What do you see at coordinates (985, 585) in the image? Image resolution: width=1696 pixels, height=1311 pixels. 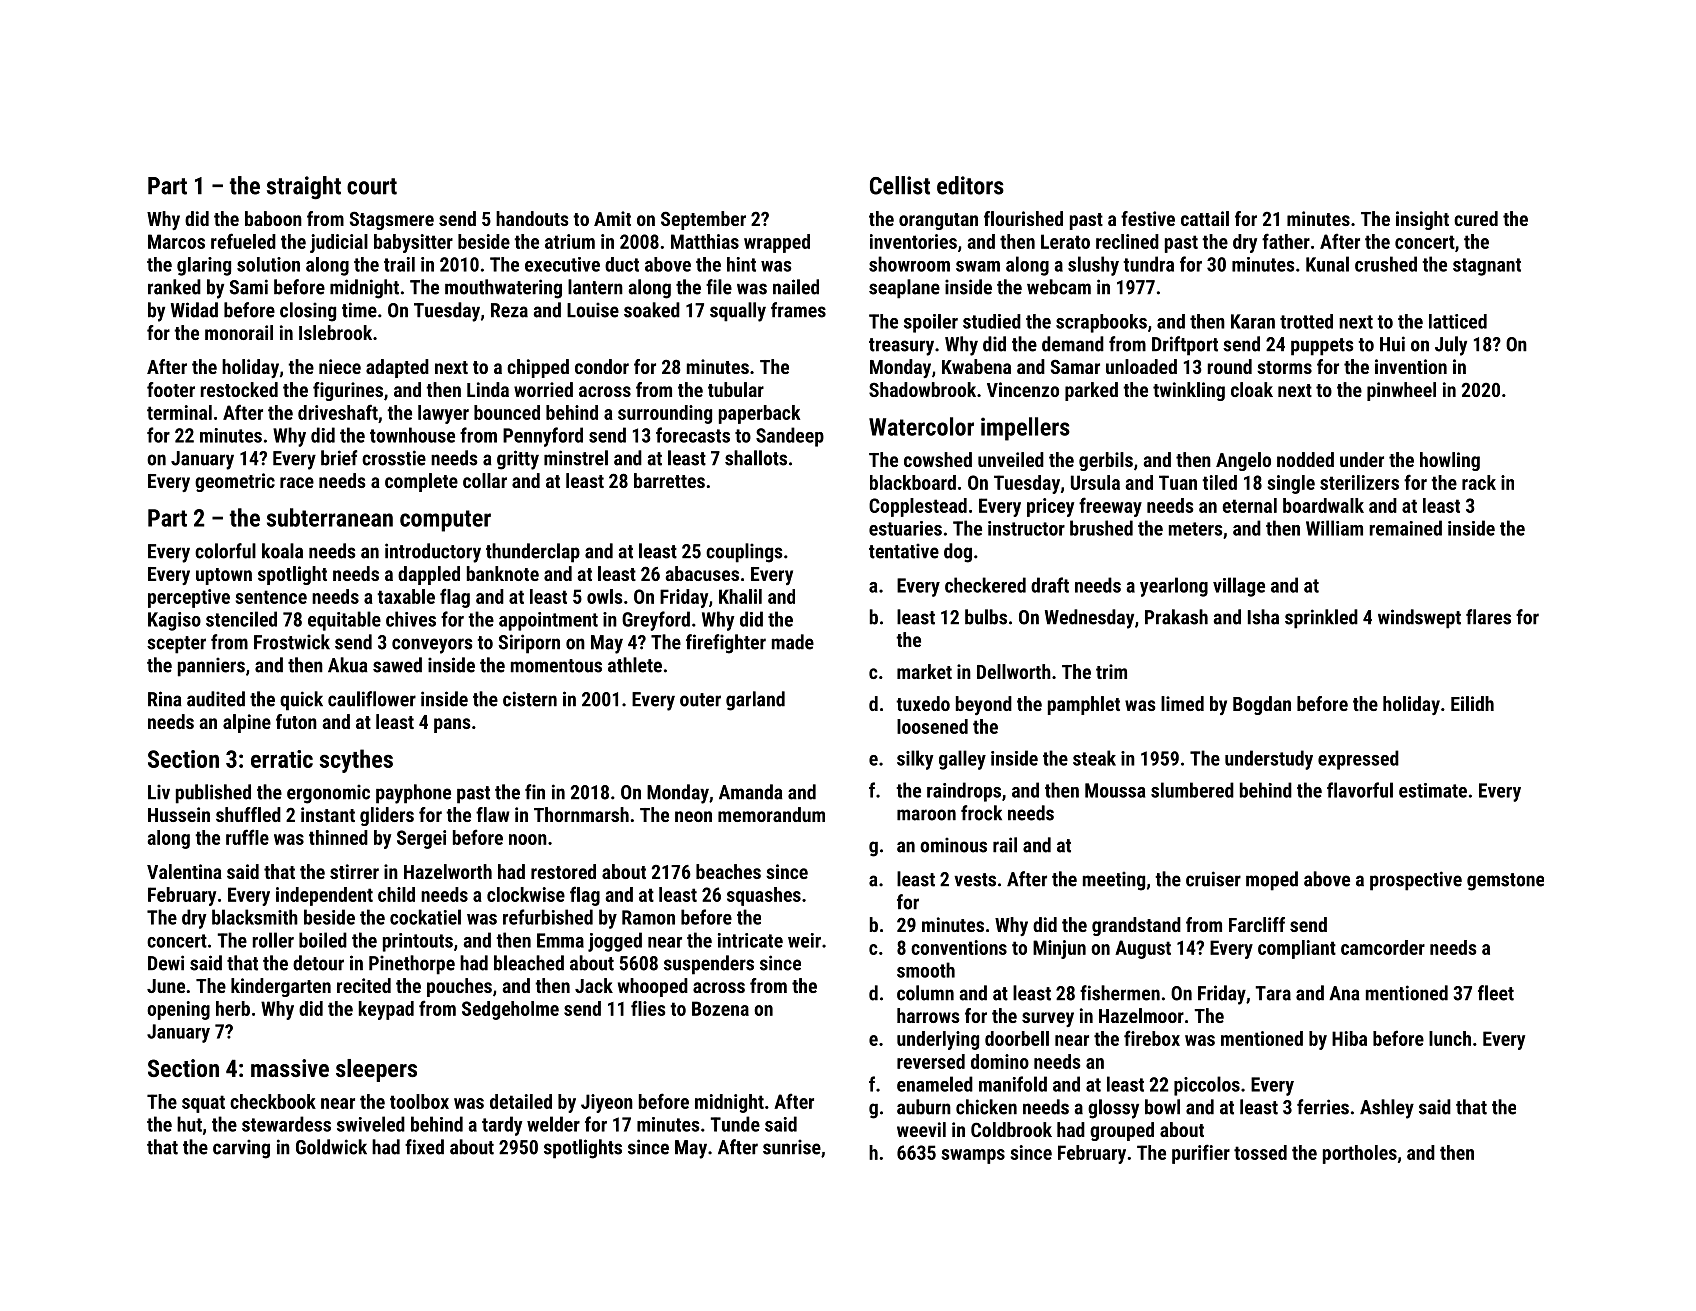 I see `checkered` at bounding box center [985, 585].
